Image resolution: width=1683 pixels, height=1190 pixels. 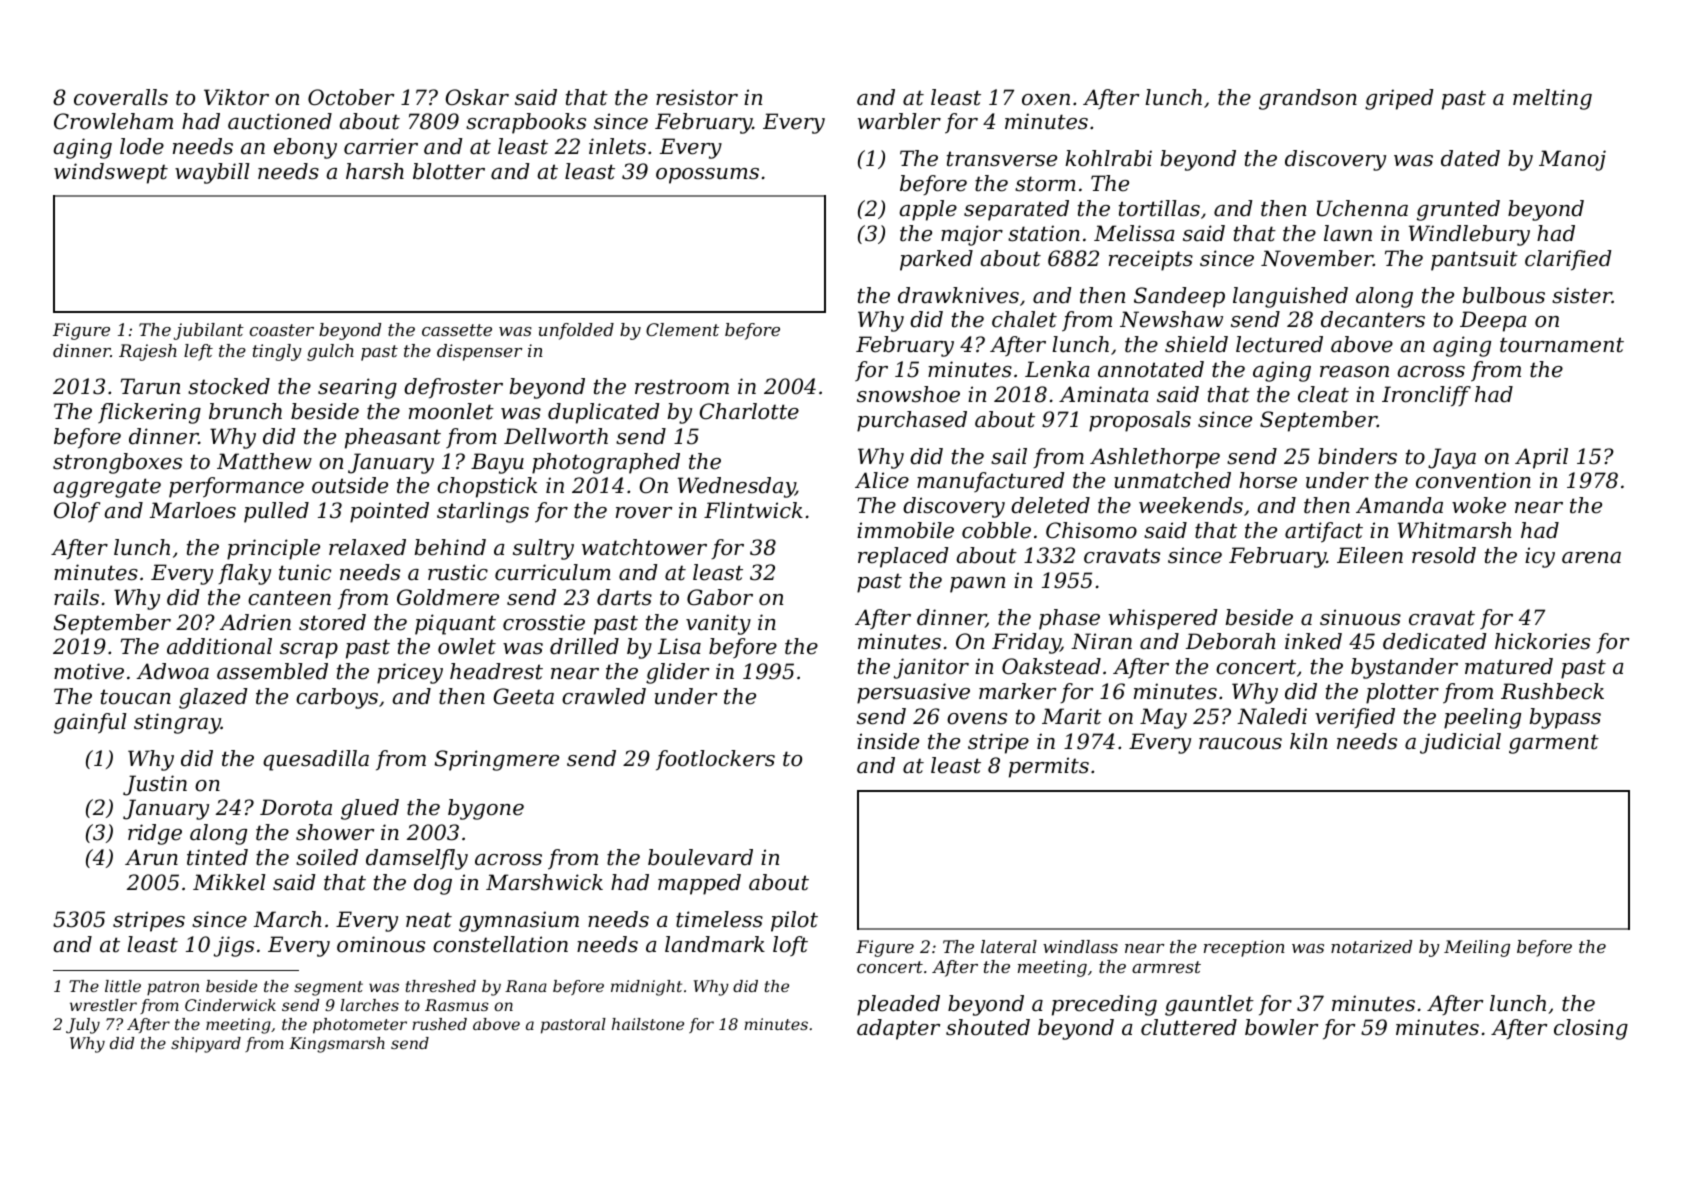 I want to click on Kingsmarsh, so click(x=337, y=1045).
